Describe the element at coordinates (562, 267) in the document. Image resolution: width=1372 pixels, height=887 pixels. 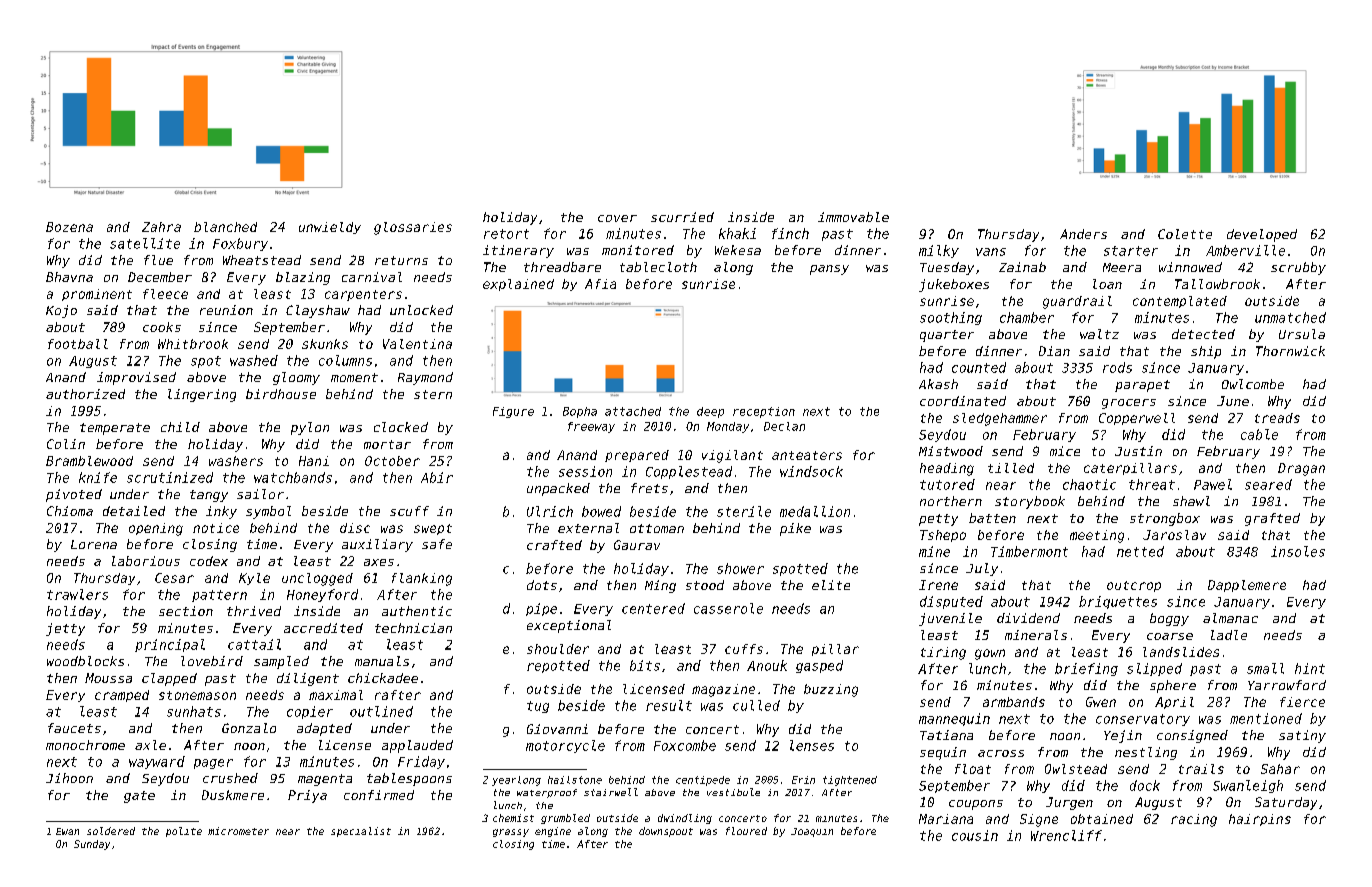
I see `threadbare` at that location.
